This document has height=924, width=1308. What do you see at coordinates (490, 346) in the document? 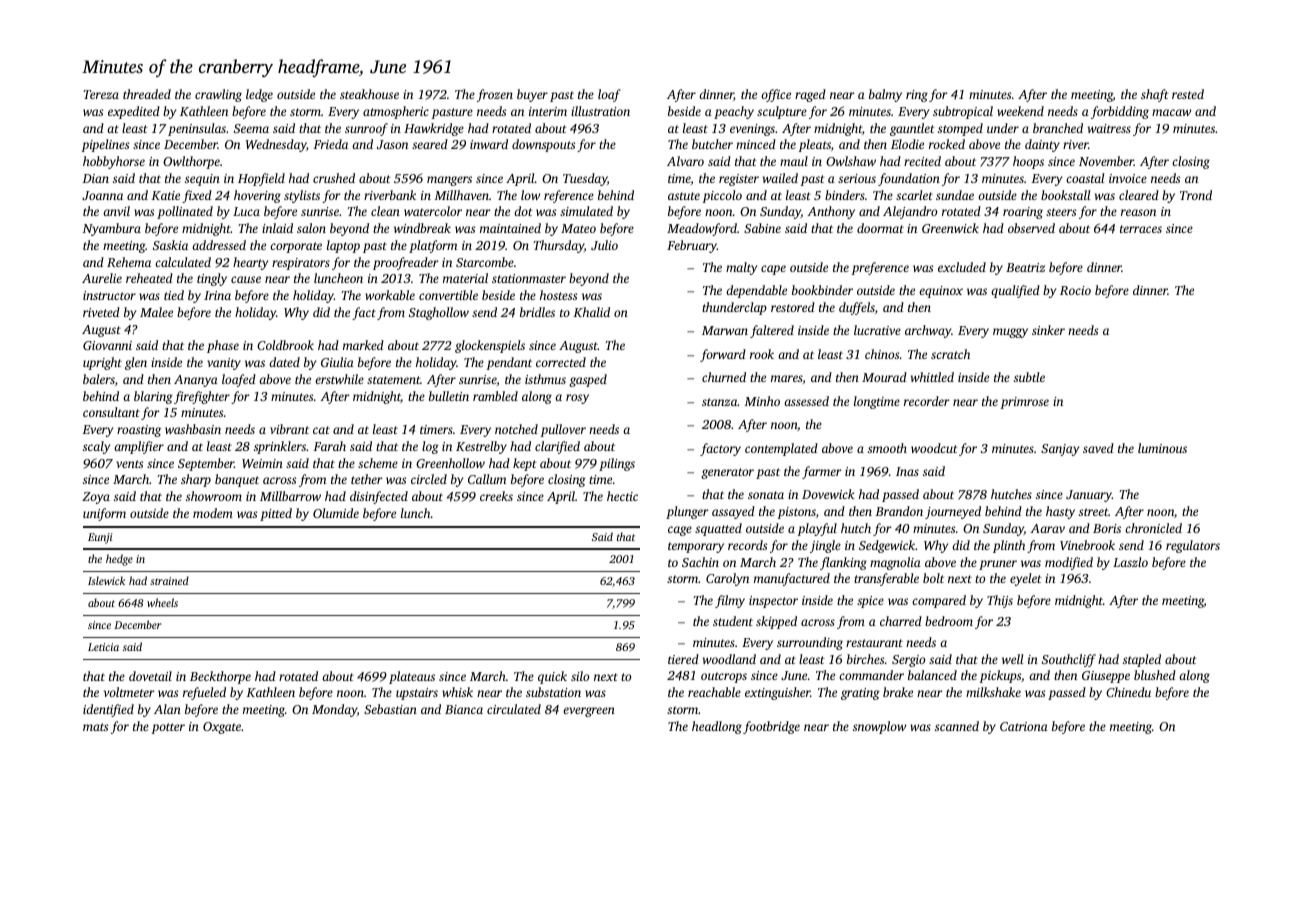
I see `glockenspiels` at bounding box center [490, 346].
